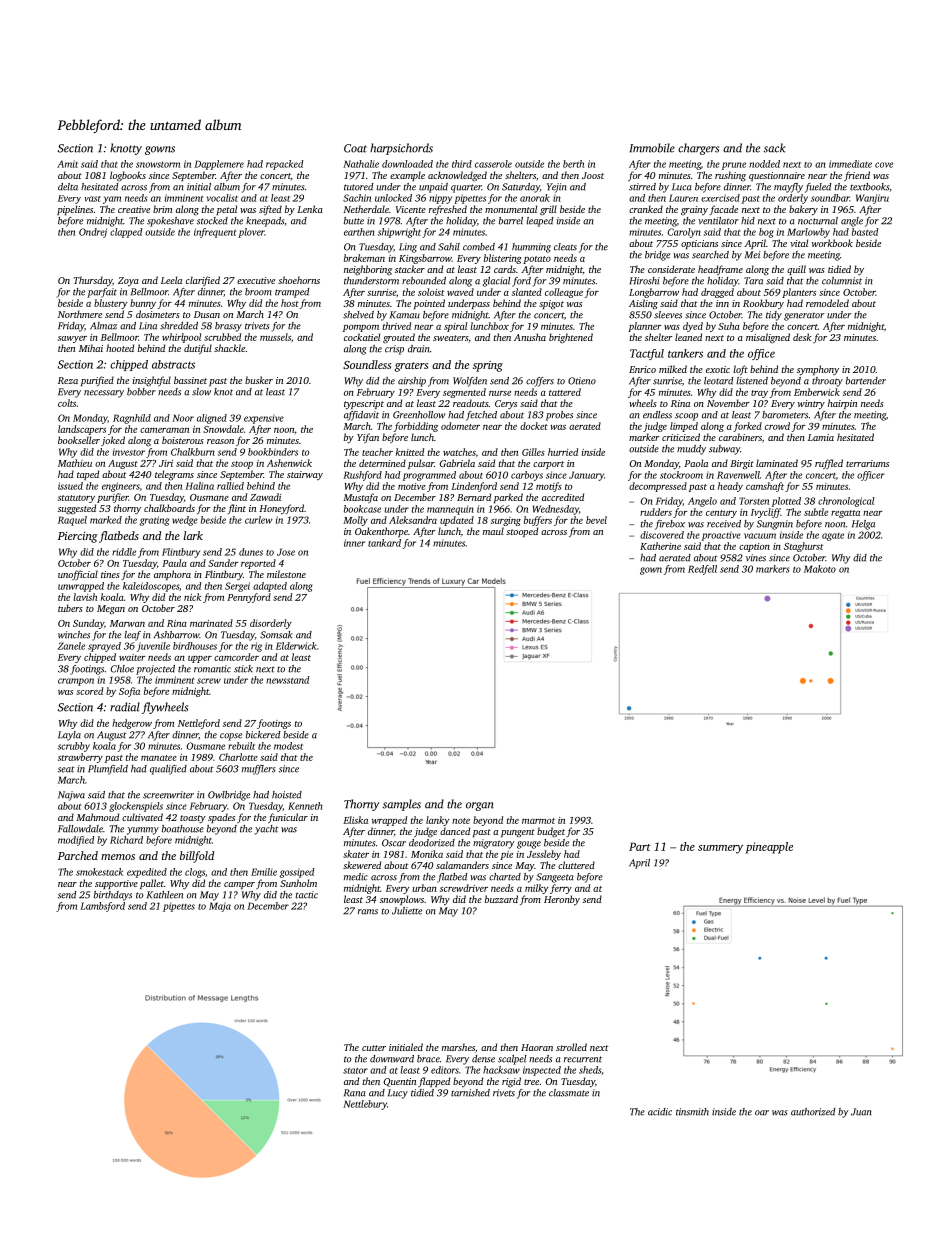 Image resolution: width=952 pixels, height=1233 pixels. What do you see at coordinates (364, 258) in the screenshot?
I see `brakeman` at bounding box center [364, 258].
